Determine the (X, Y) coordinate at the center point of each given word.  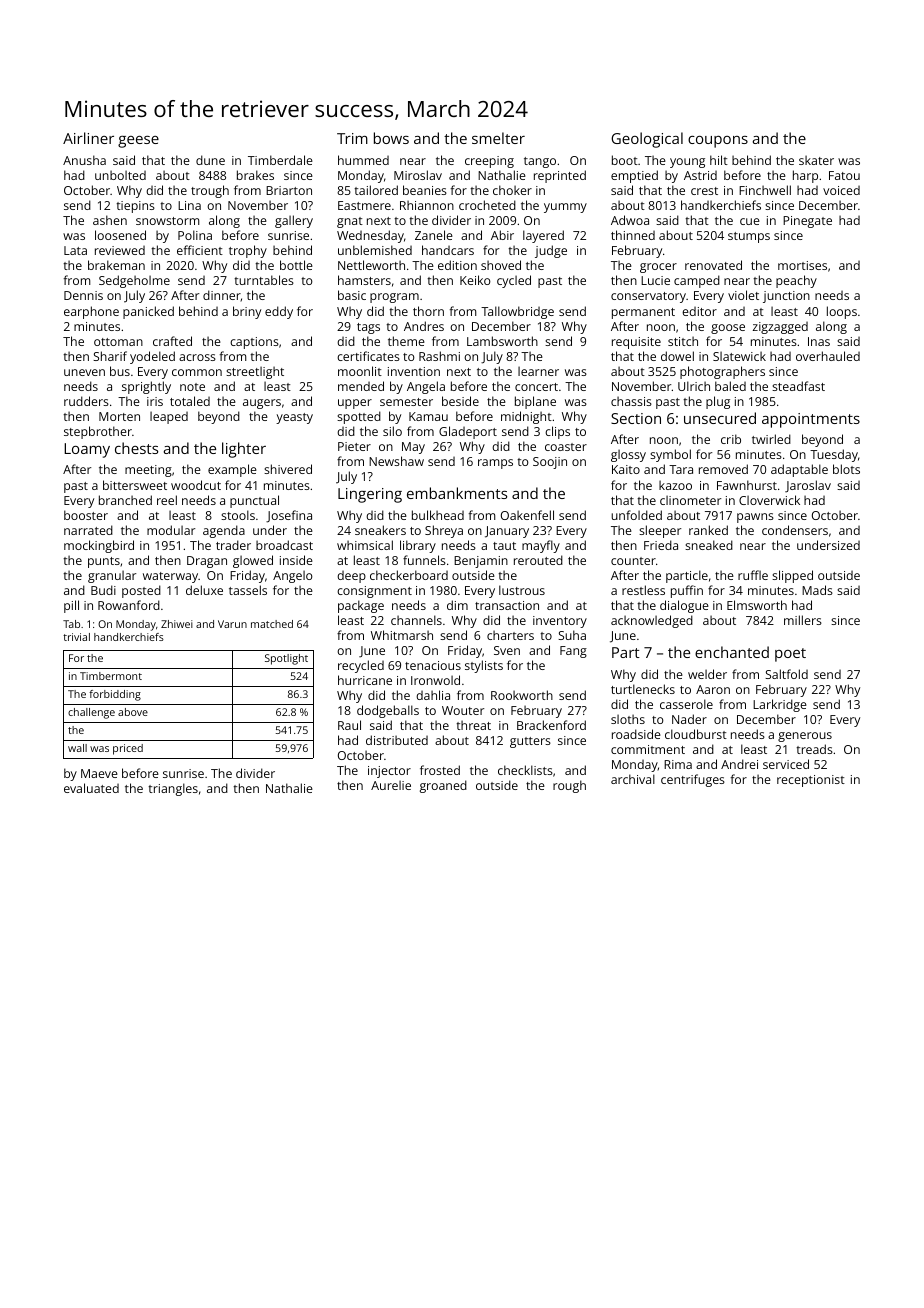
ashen (110, 220)
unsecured (720, 418)
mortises (802, 265)
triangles (173, 789)
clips (557, 432)
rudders (86, 401)
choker (512, 190)
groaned (443, 786)
